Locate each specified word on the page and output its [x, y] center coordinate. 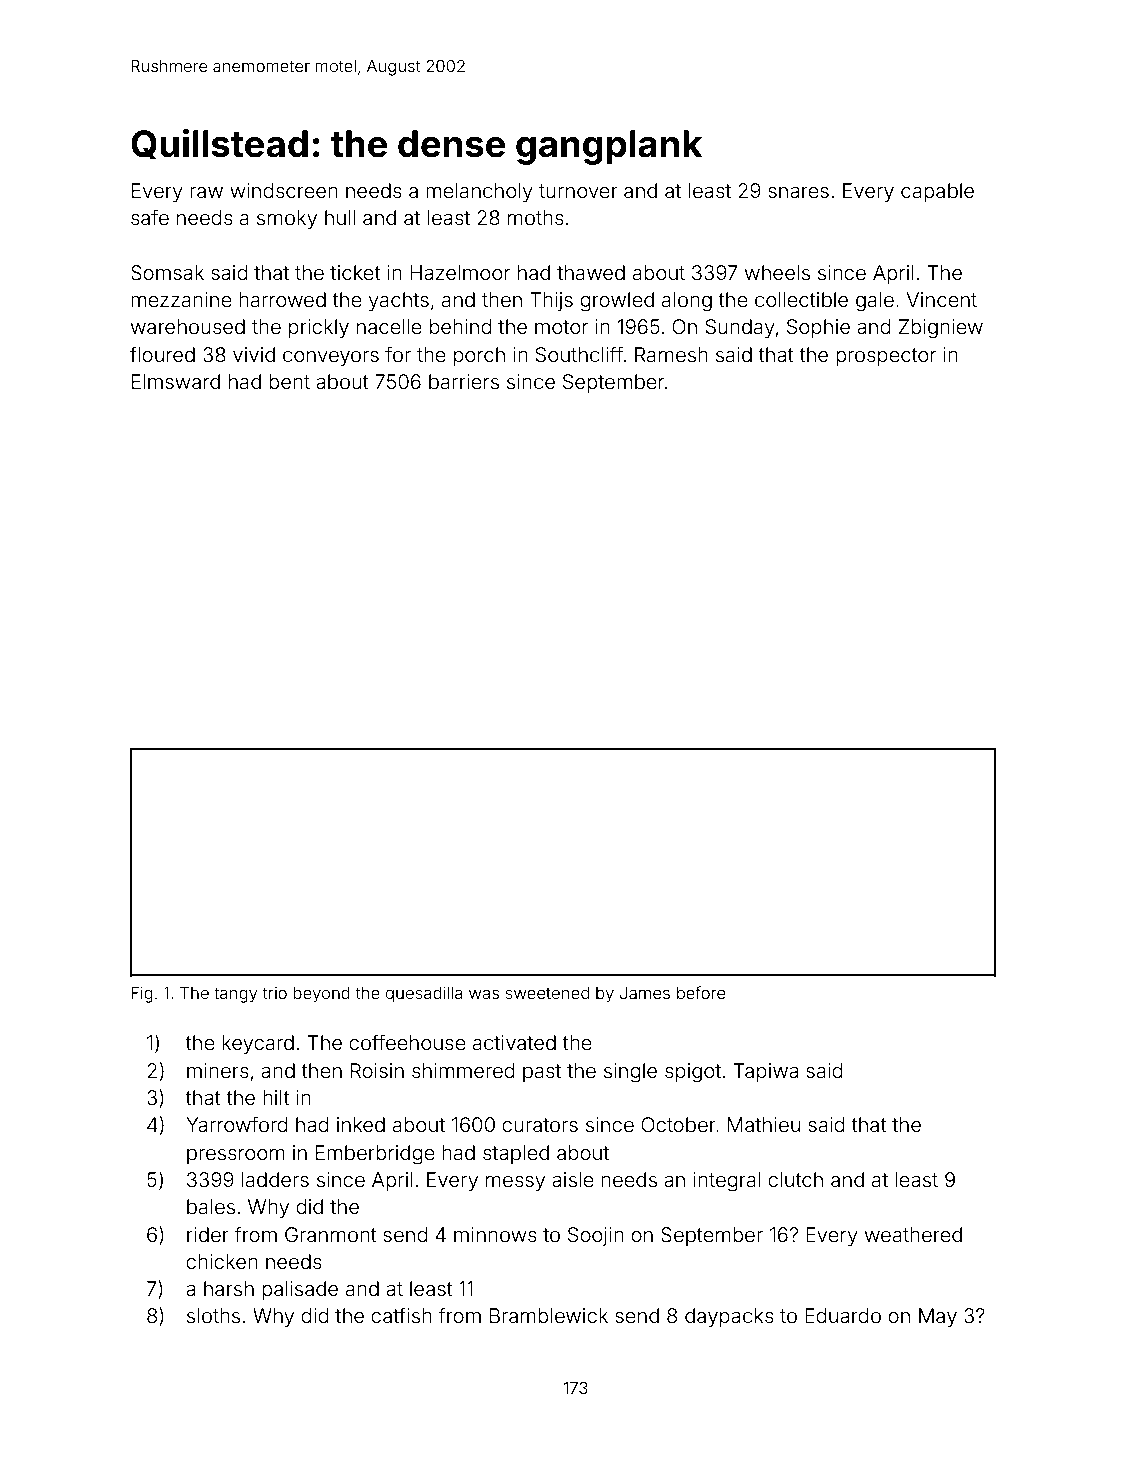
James [645, 993]
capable [937, 192]
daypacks [729, 1317]
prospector [886, 357]
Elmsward [176, 381]
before [701, 992]
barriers [464, 381]
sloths [213, 1315]
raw [206, 192]
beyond [321, 995]
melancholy [479, 192]
